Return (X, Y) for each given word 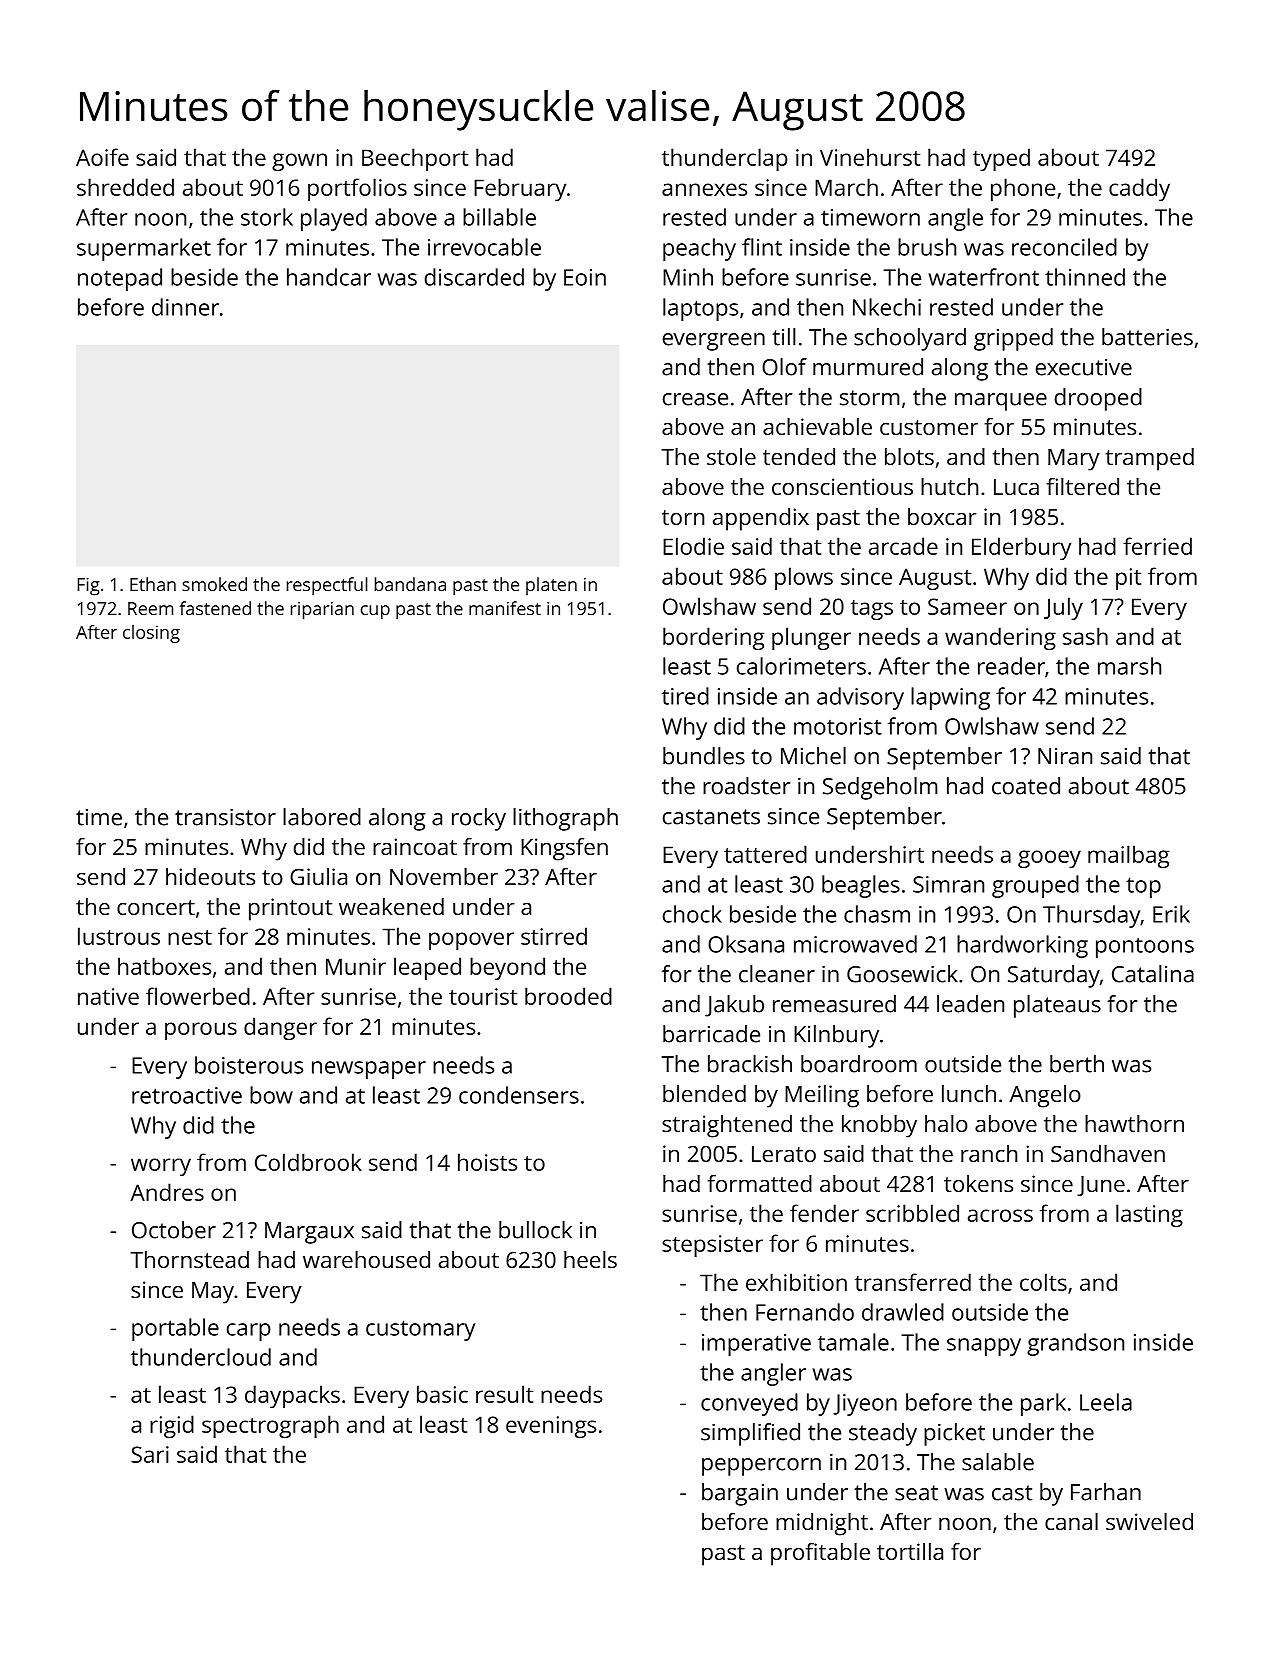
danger (280, 1028)
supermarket (144, 249)
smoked (214, 584)
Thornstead (189, 1259)
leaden (970, 1004)
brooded (568, 996)
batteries (1147, 337)
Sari (150, 1454)
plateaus (1057, 1006)
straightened (727, 1126)
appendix (761, 519)
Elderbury (1021, 548)
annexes (704, 189)
